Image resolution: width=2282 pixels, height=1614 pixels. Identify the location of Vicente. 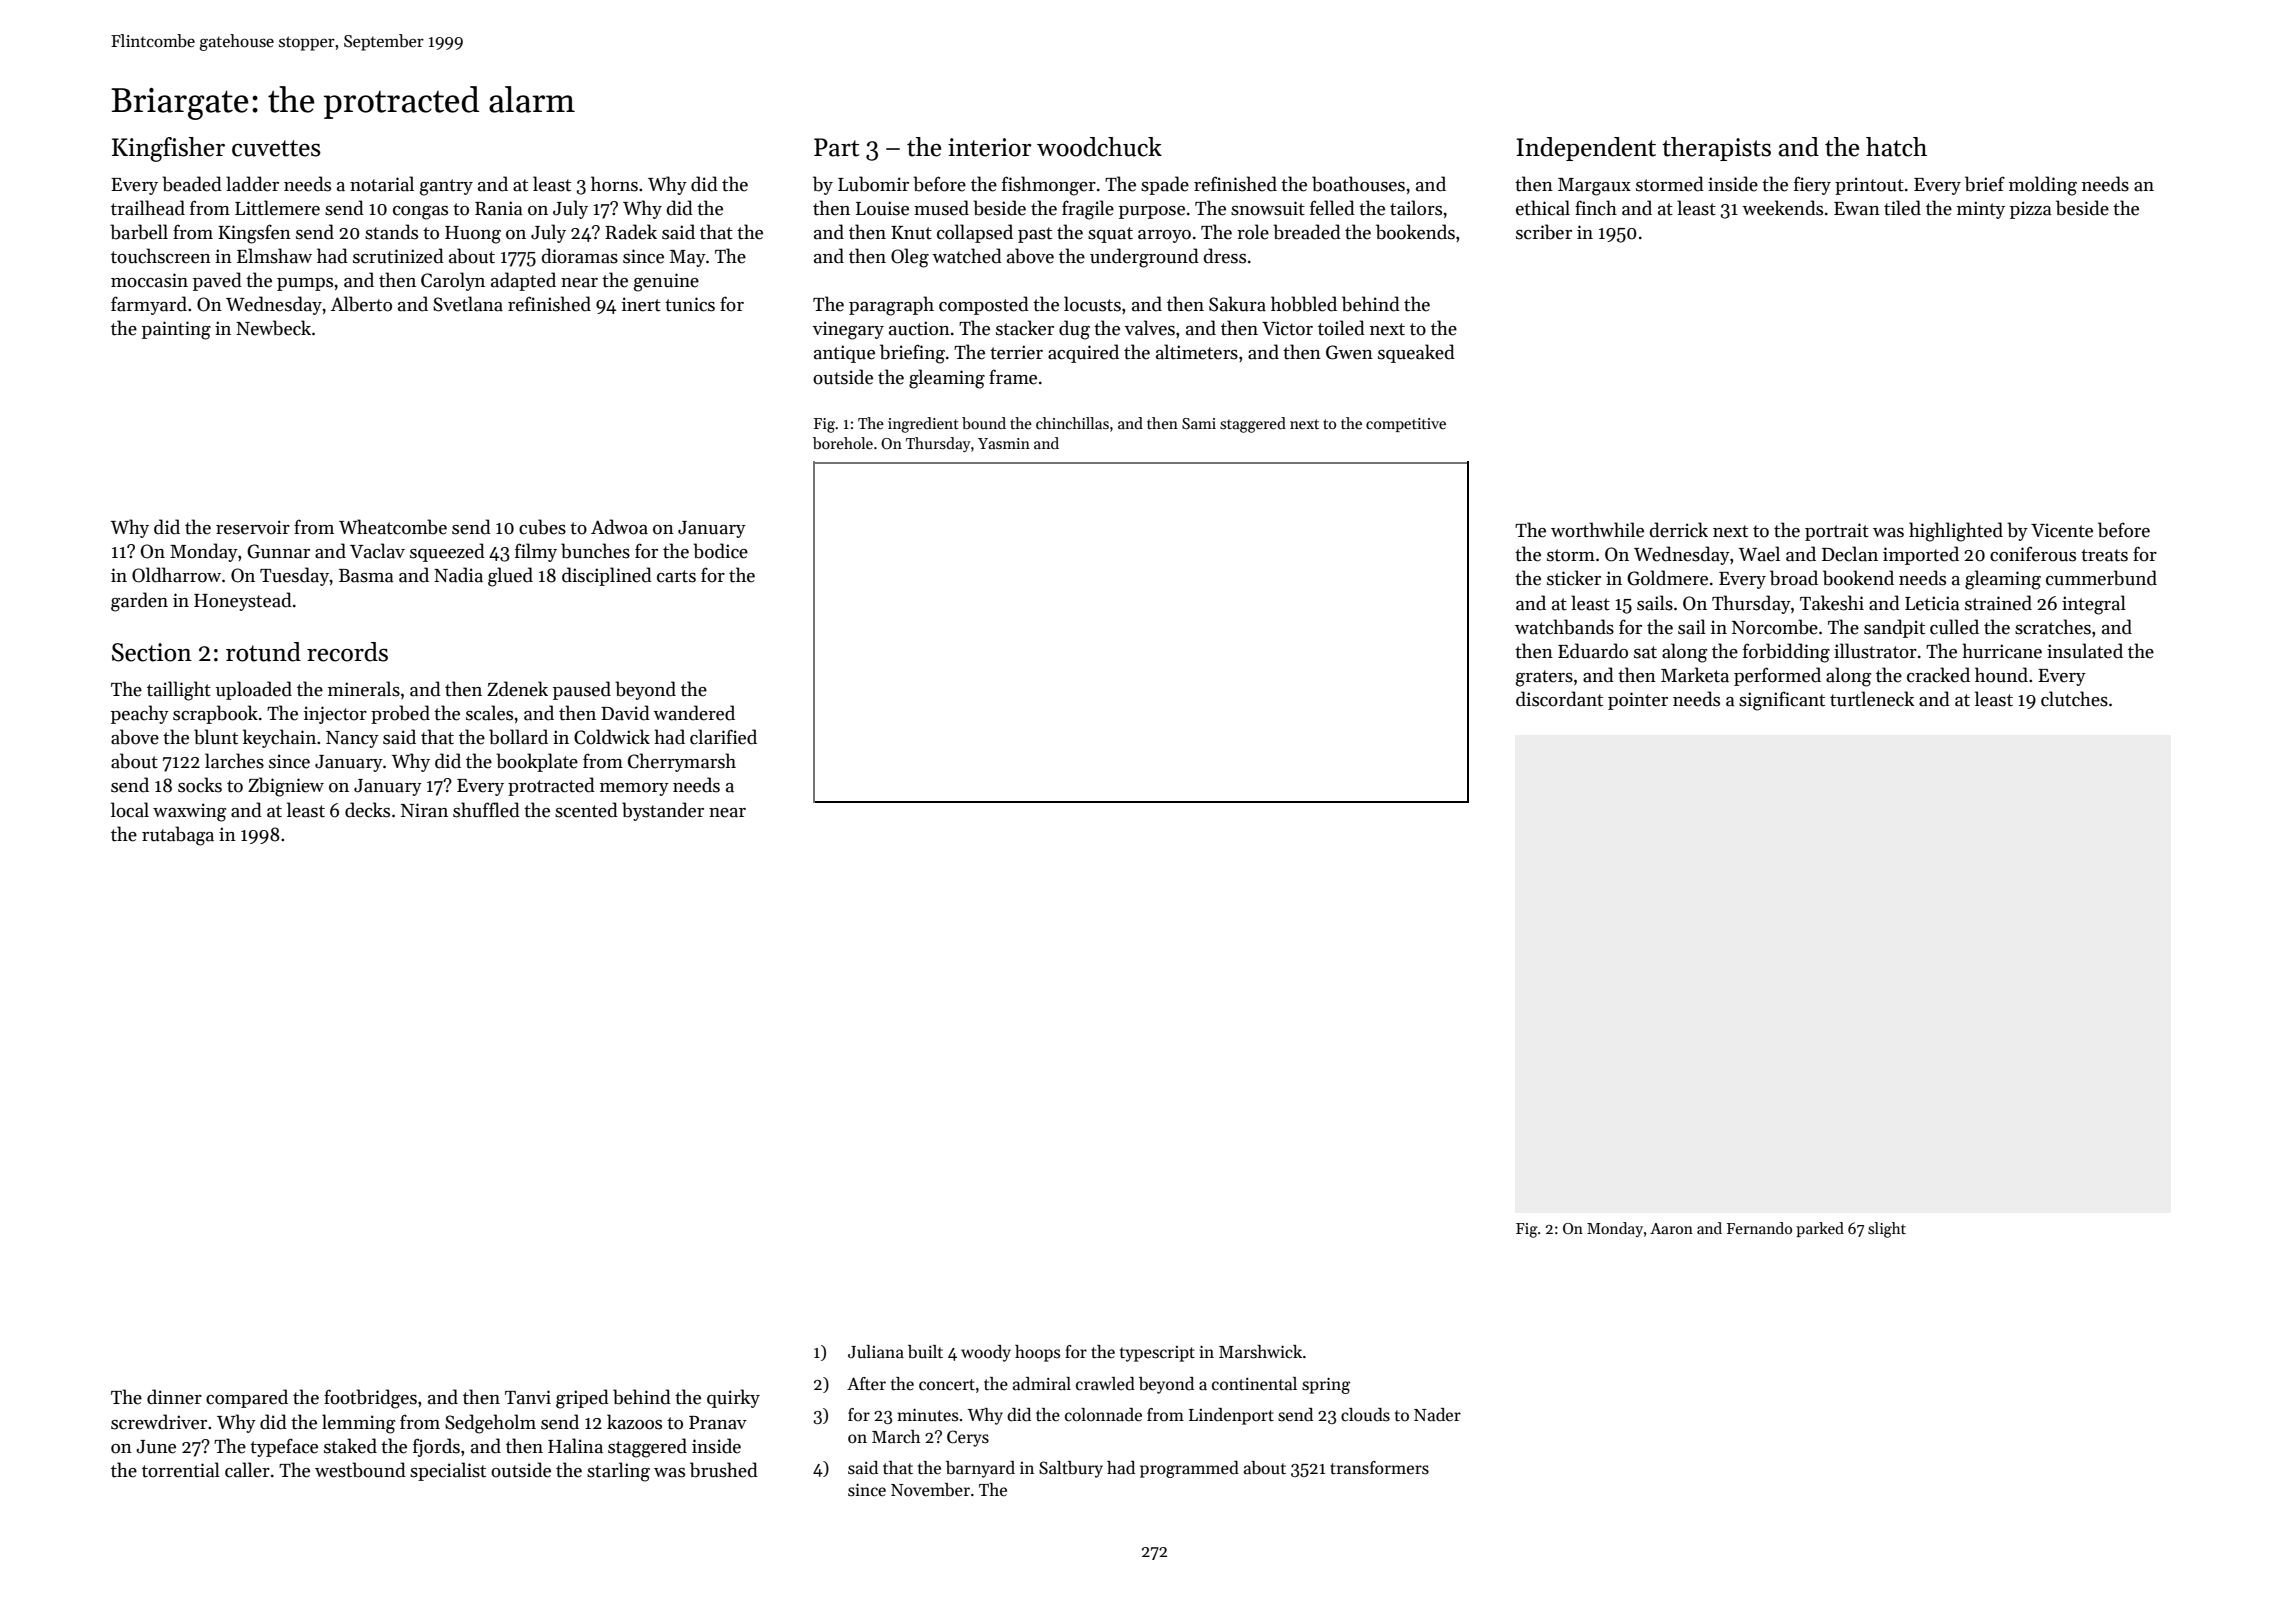
(2062, 530).
